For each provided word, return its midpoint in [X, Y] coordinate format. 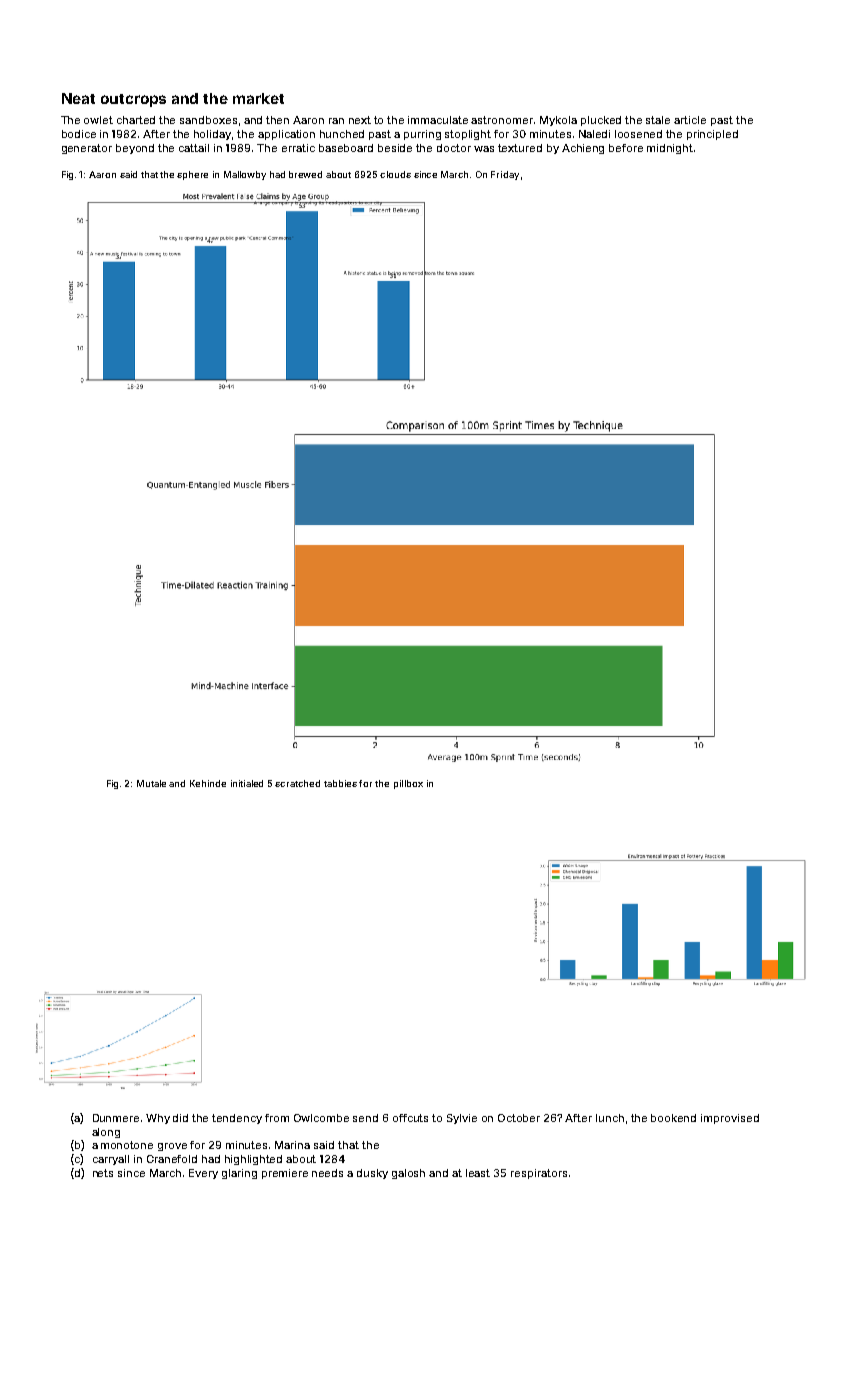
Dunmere [116, 1118]
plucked [601, 121]
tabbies [340, 783]
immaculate [438, 120]
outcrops [133, 100]
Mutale [151, 783]
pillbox [408, 784]
